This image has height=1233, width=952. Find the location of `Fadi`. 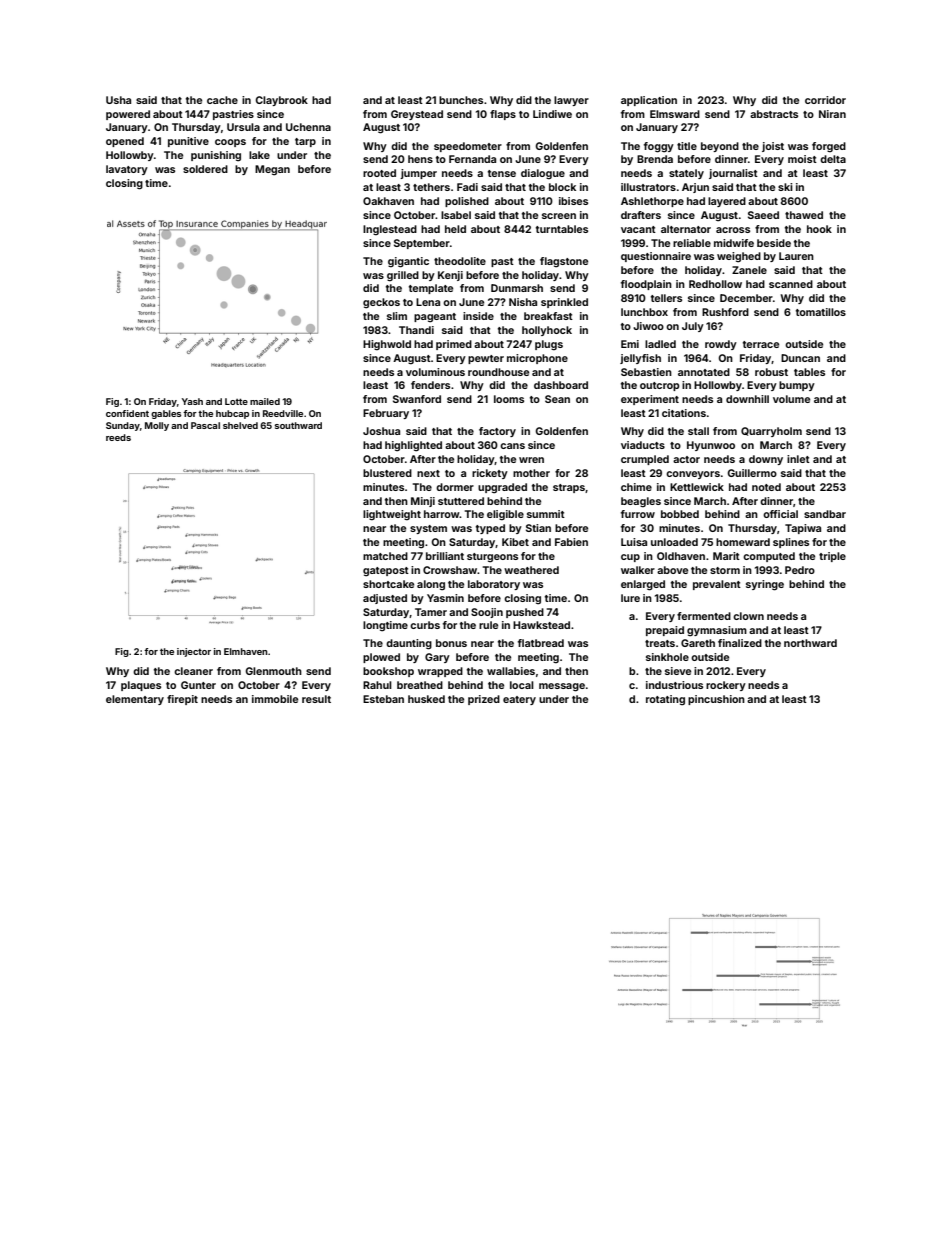

Fadi is located at coordinates (467, 187).
